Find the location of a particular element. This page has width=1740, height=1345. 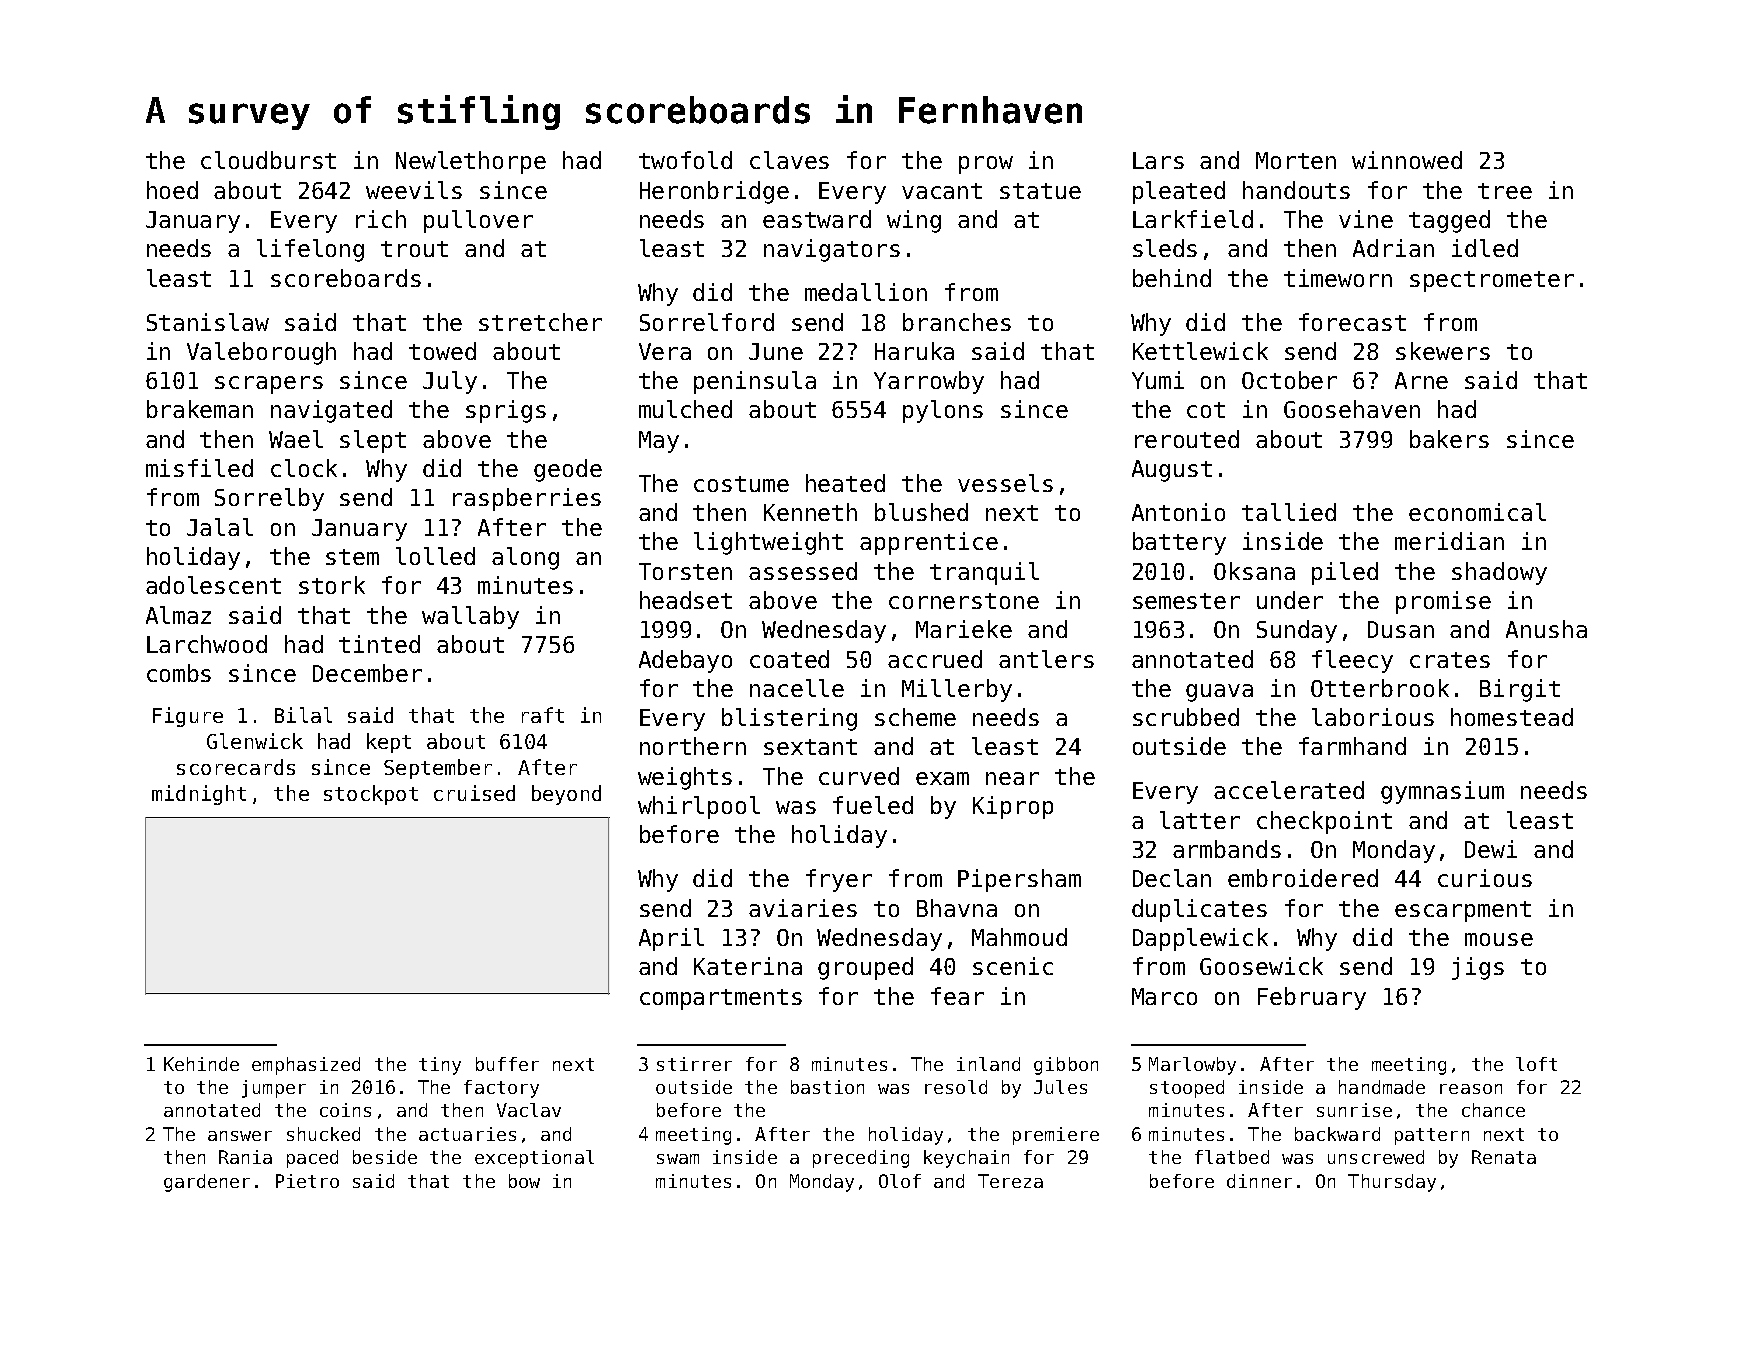

whirlpool is located at coordinates (699, 807).
